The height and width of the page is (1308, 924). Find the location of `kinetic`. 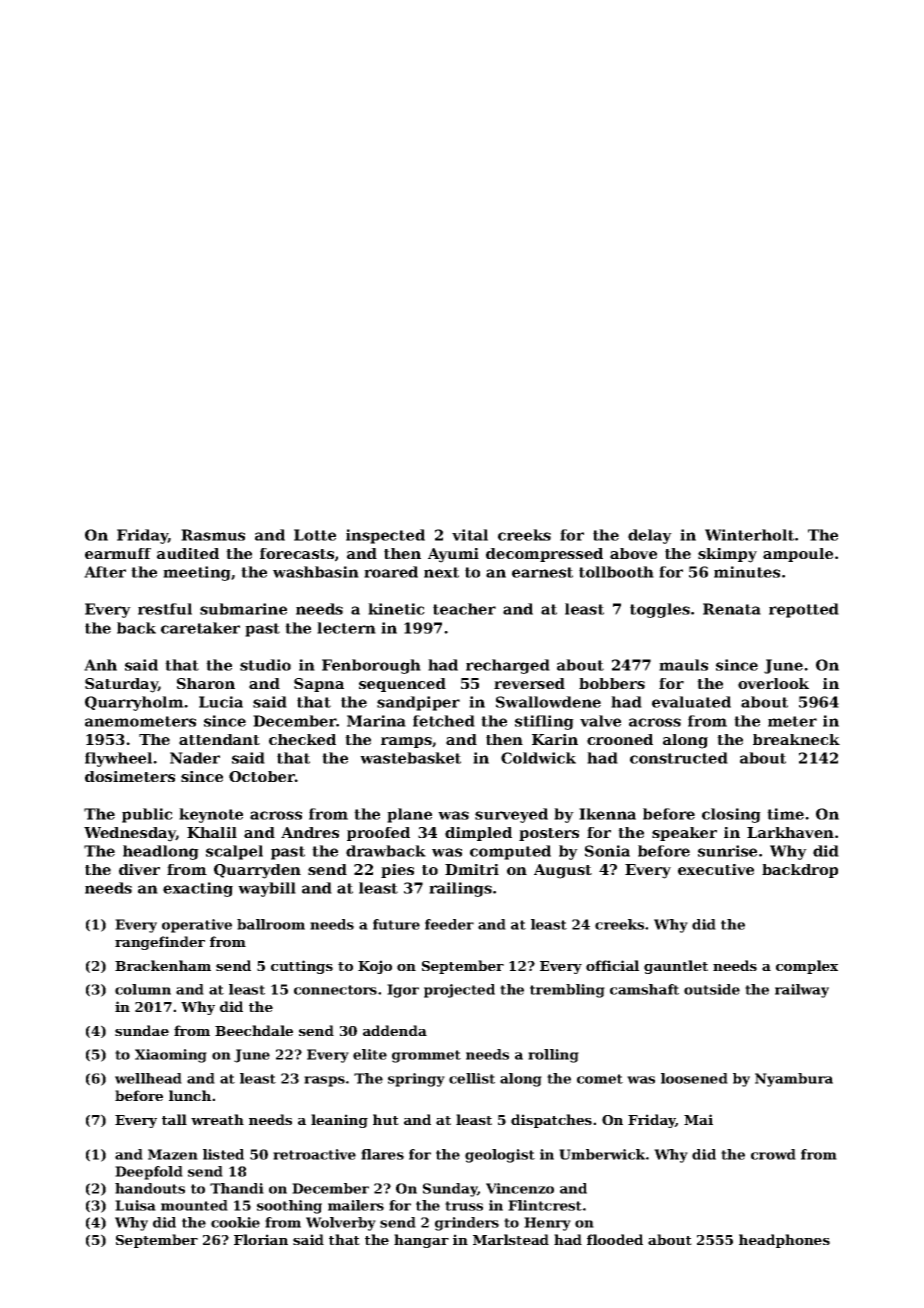

kinetic is located at coordinates (396, 609).
